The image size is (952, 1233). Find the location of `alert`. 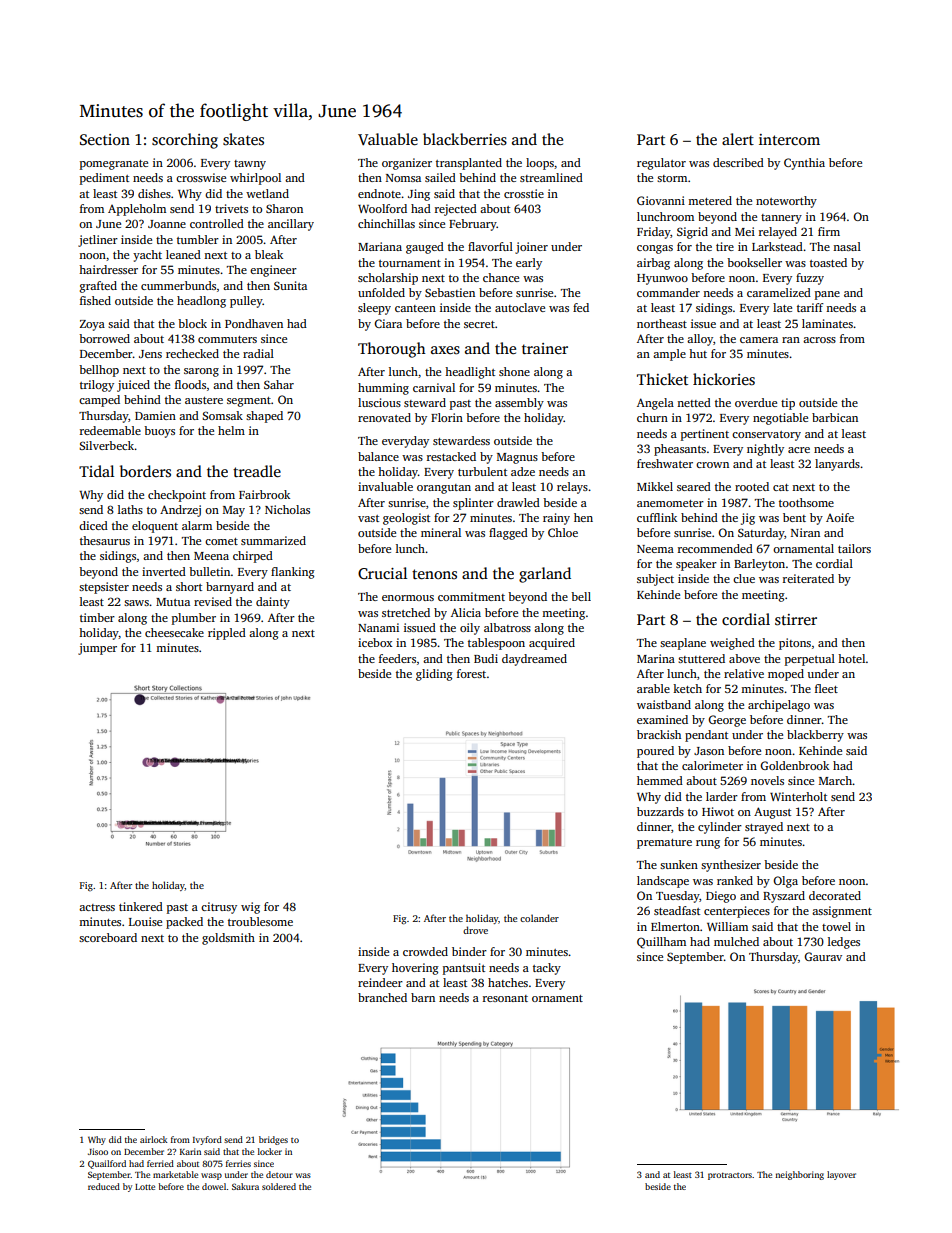

alert is located at coordinates (738, 139).
